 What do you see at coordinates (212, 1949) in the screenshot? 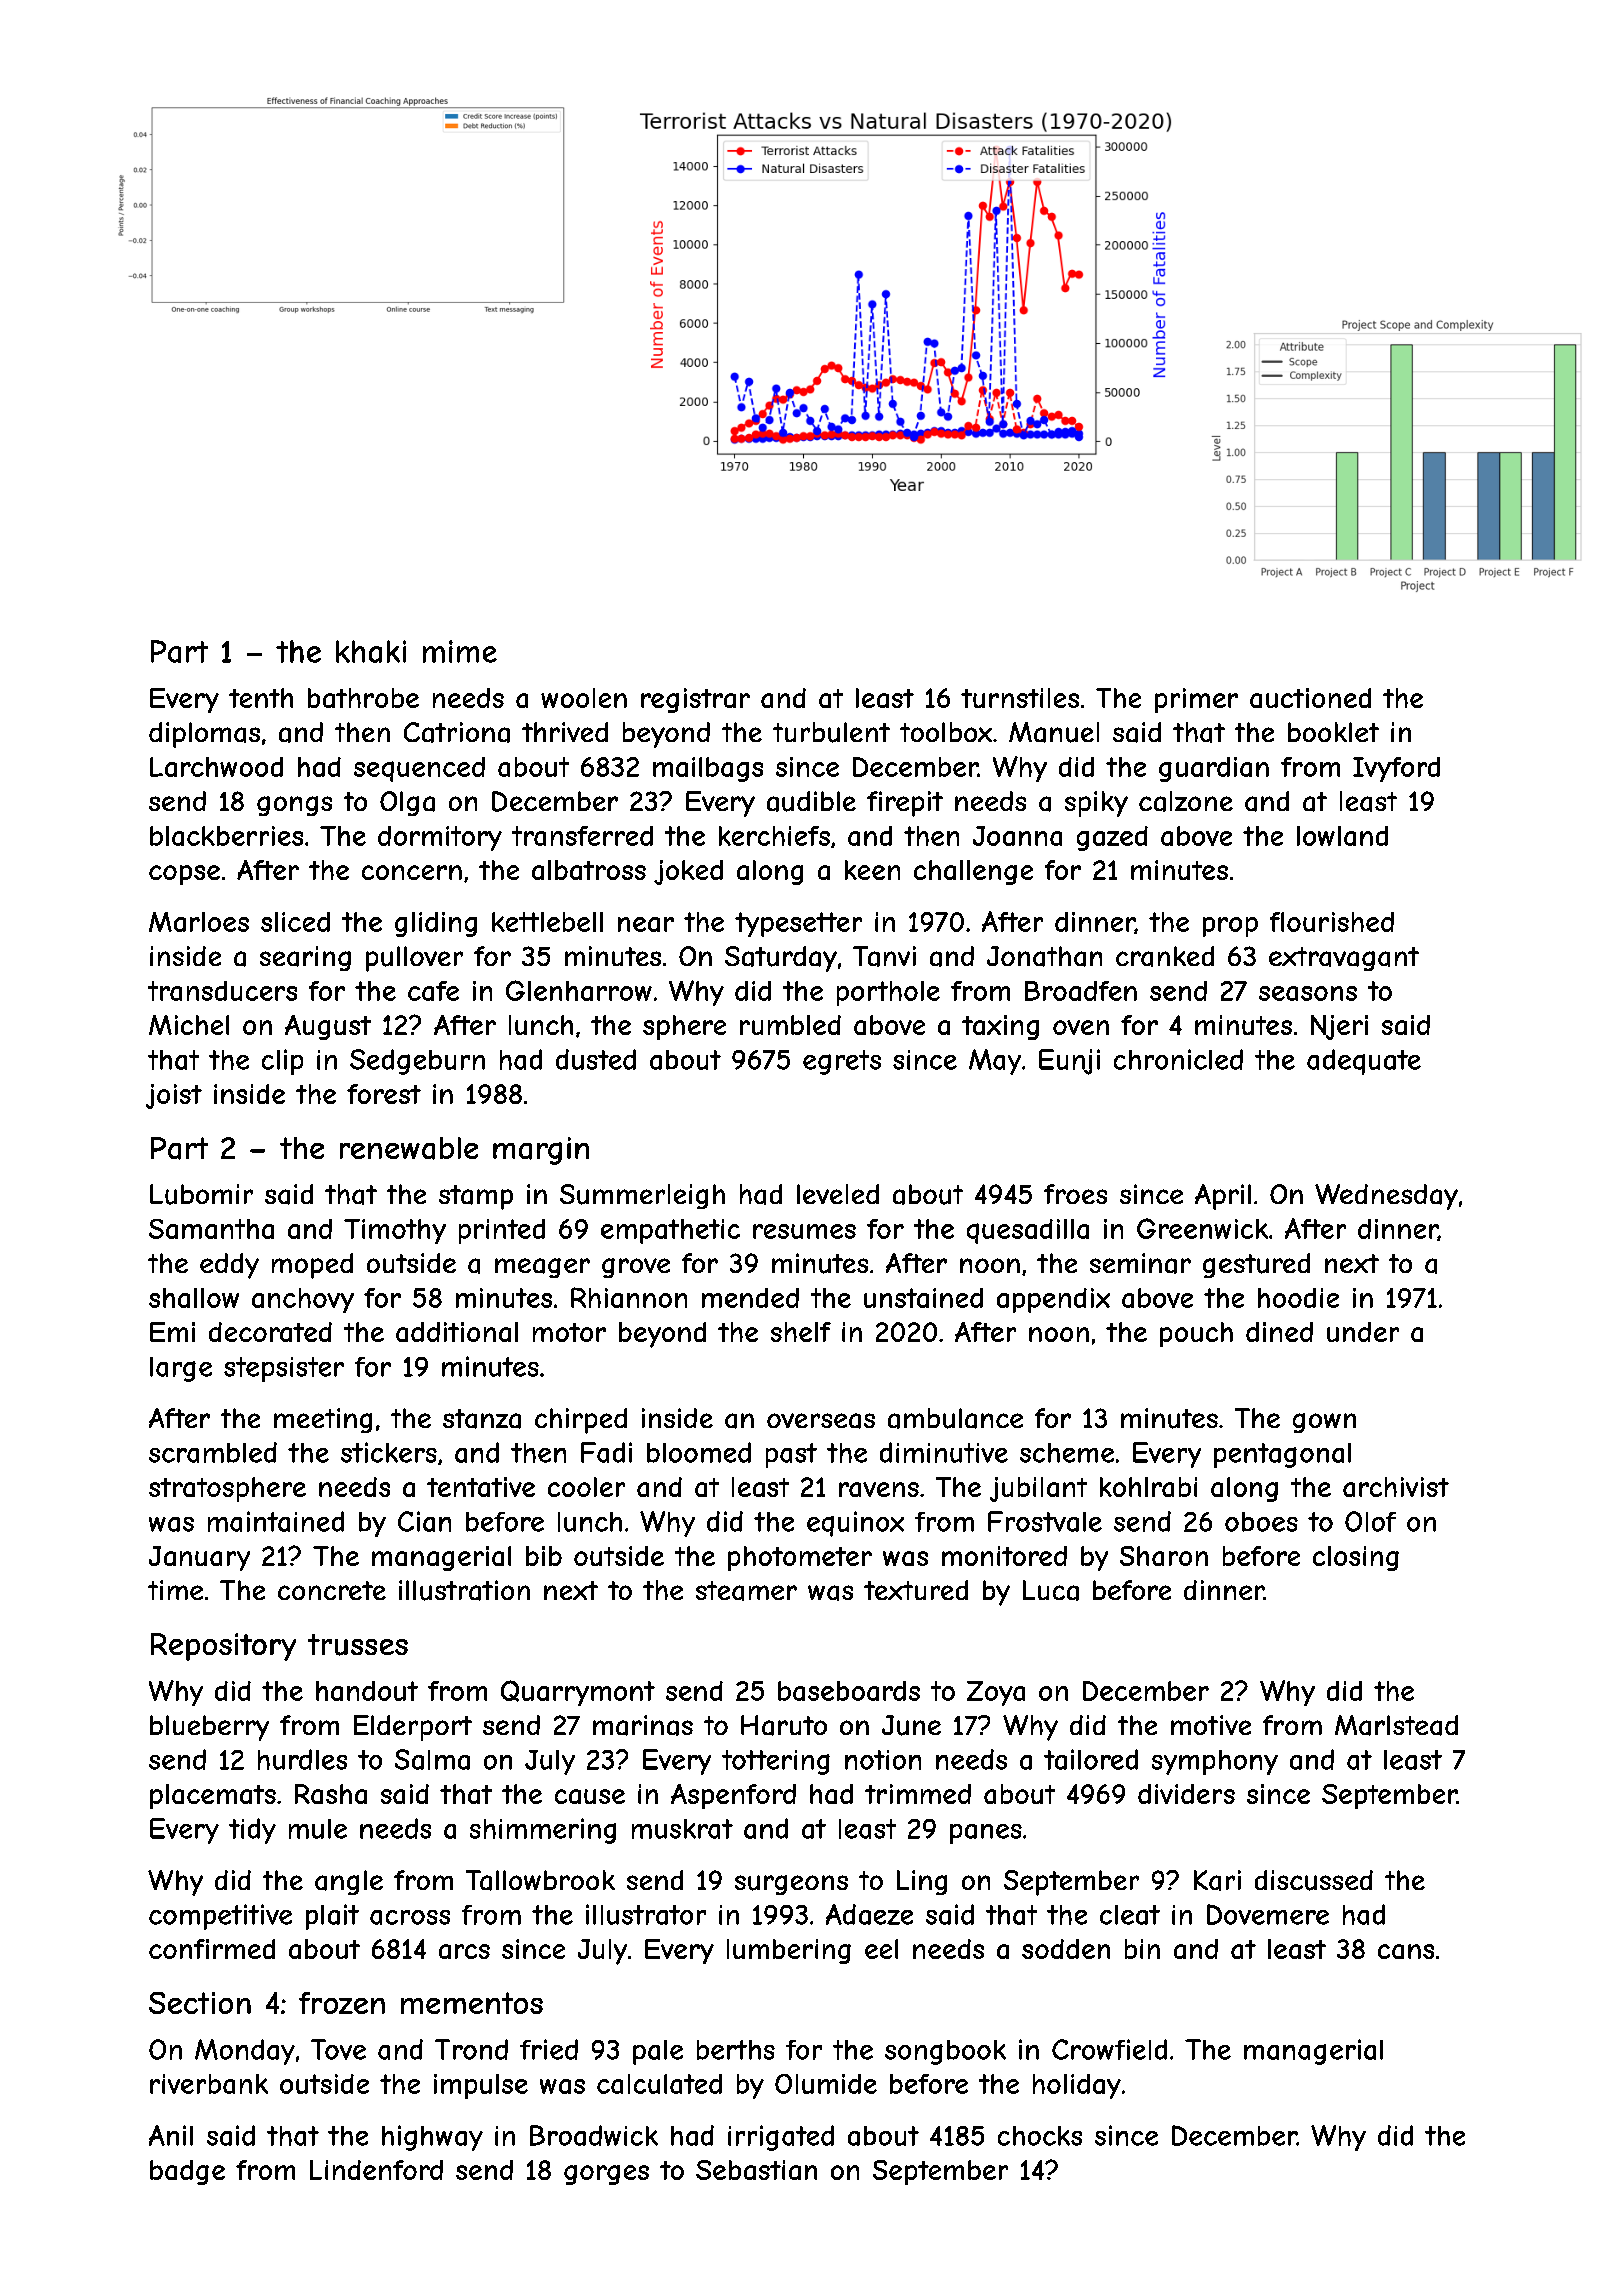
I see `confirmed` at bounding box center [212, 1949].
